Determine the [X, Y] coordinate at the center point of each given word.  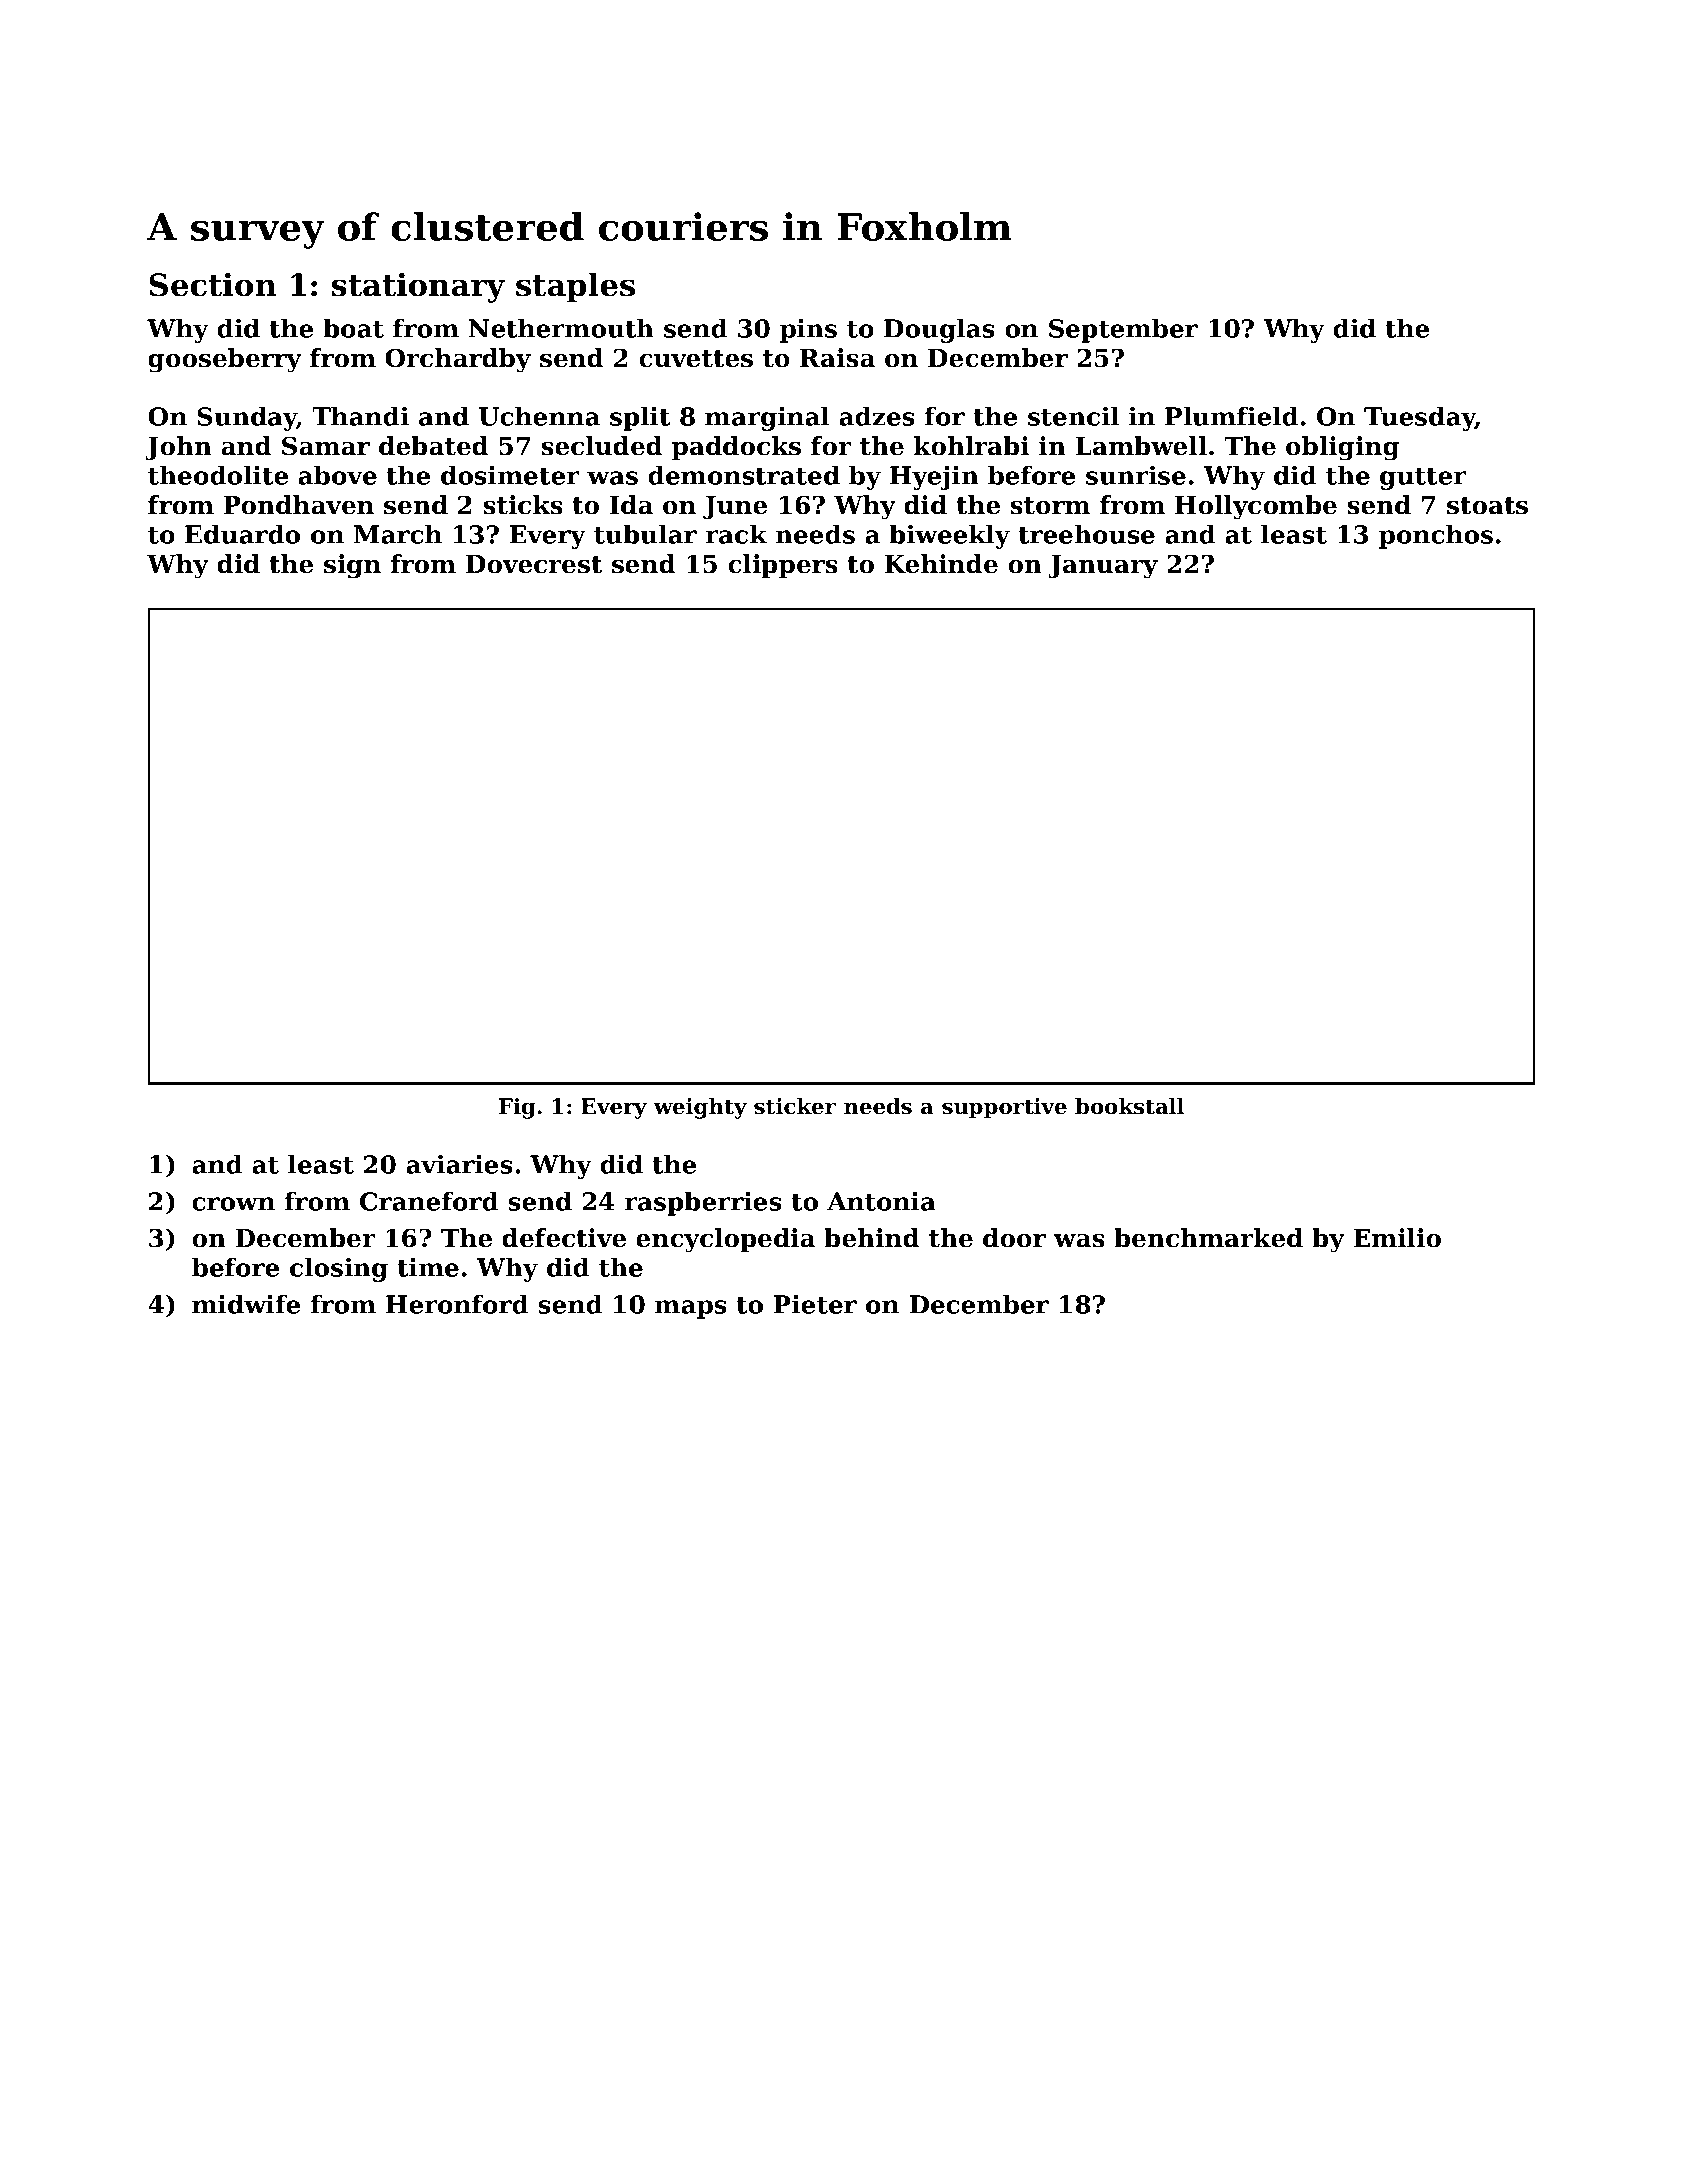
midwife [246, 1304]
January [1103, 567]
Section [212, 284]
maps [691, 1309]
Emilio [1397, 1238]
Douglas [939, 330]
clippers [783, 566]
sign [352, 566]
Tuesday [1419, 418]
